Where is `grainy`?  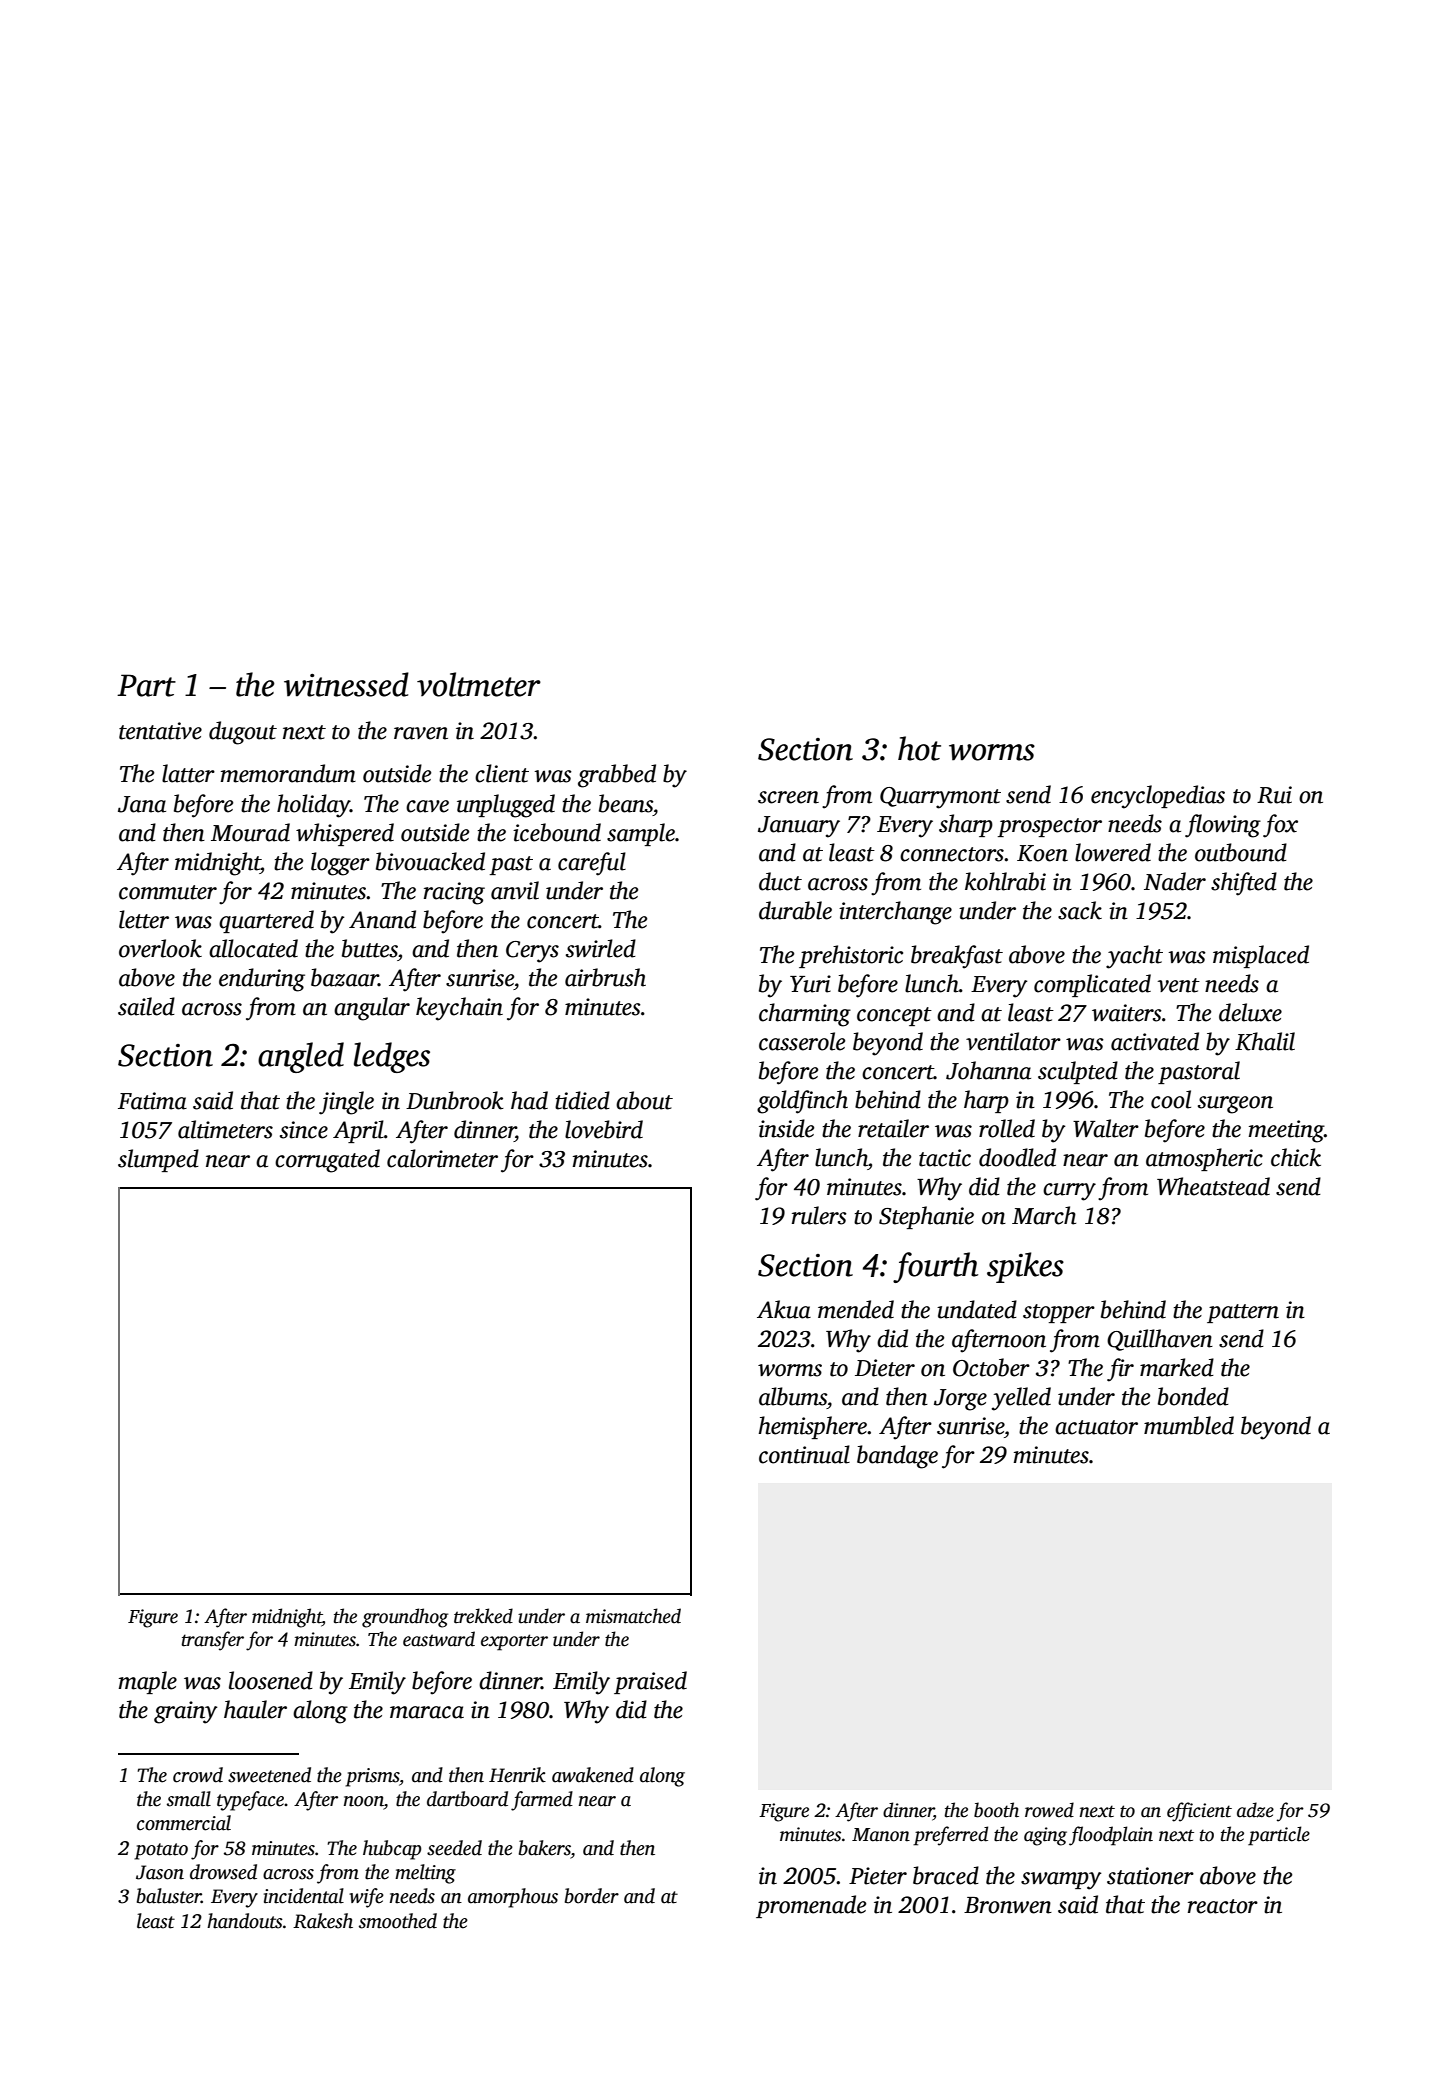
grainy is located at coordinates (186, 1712).
